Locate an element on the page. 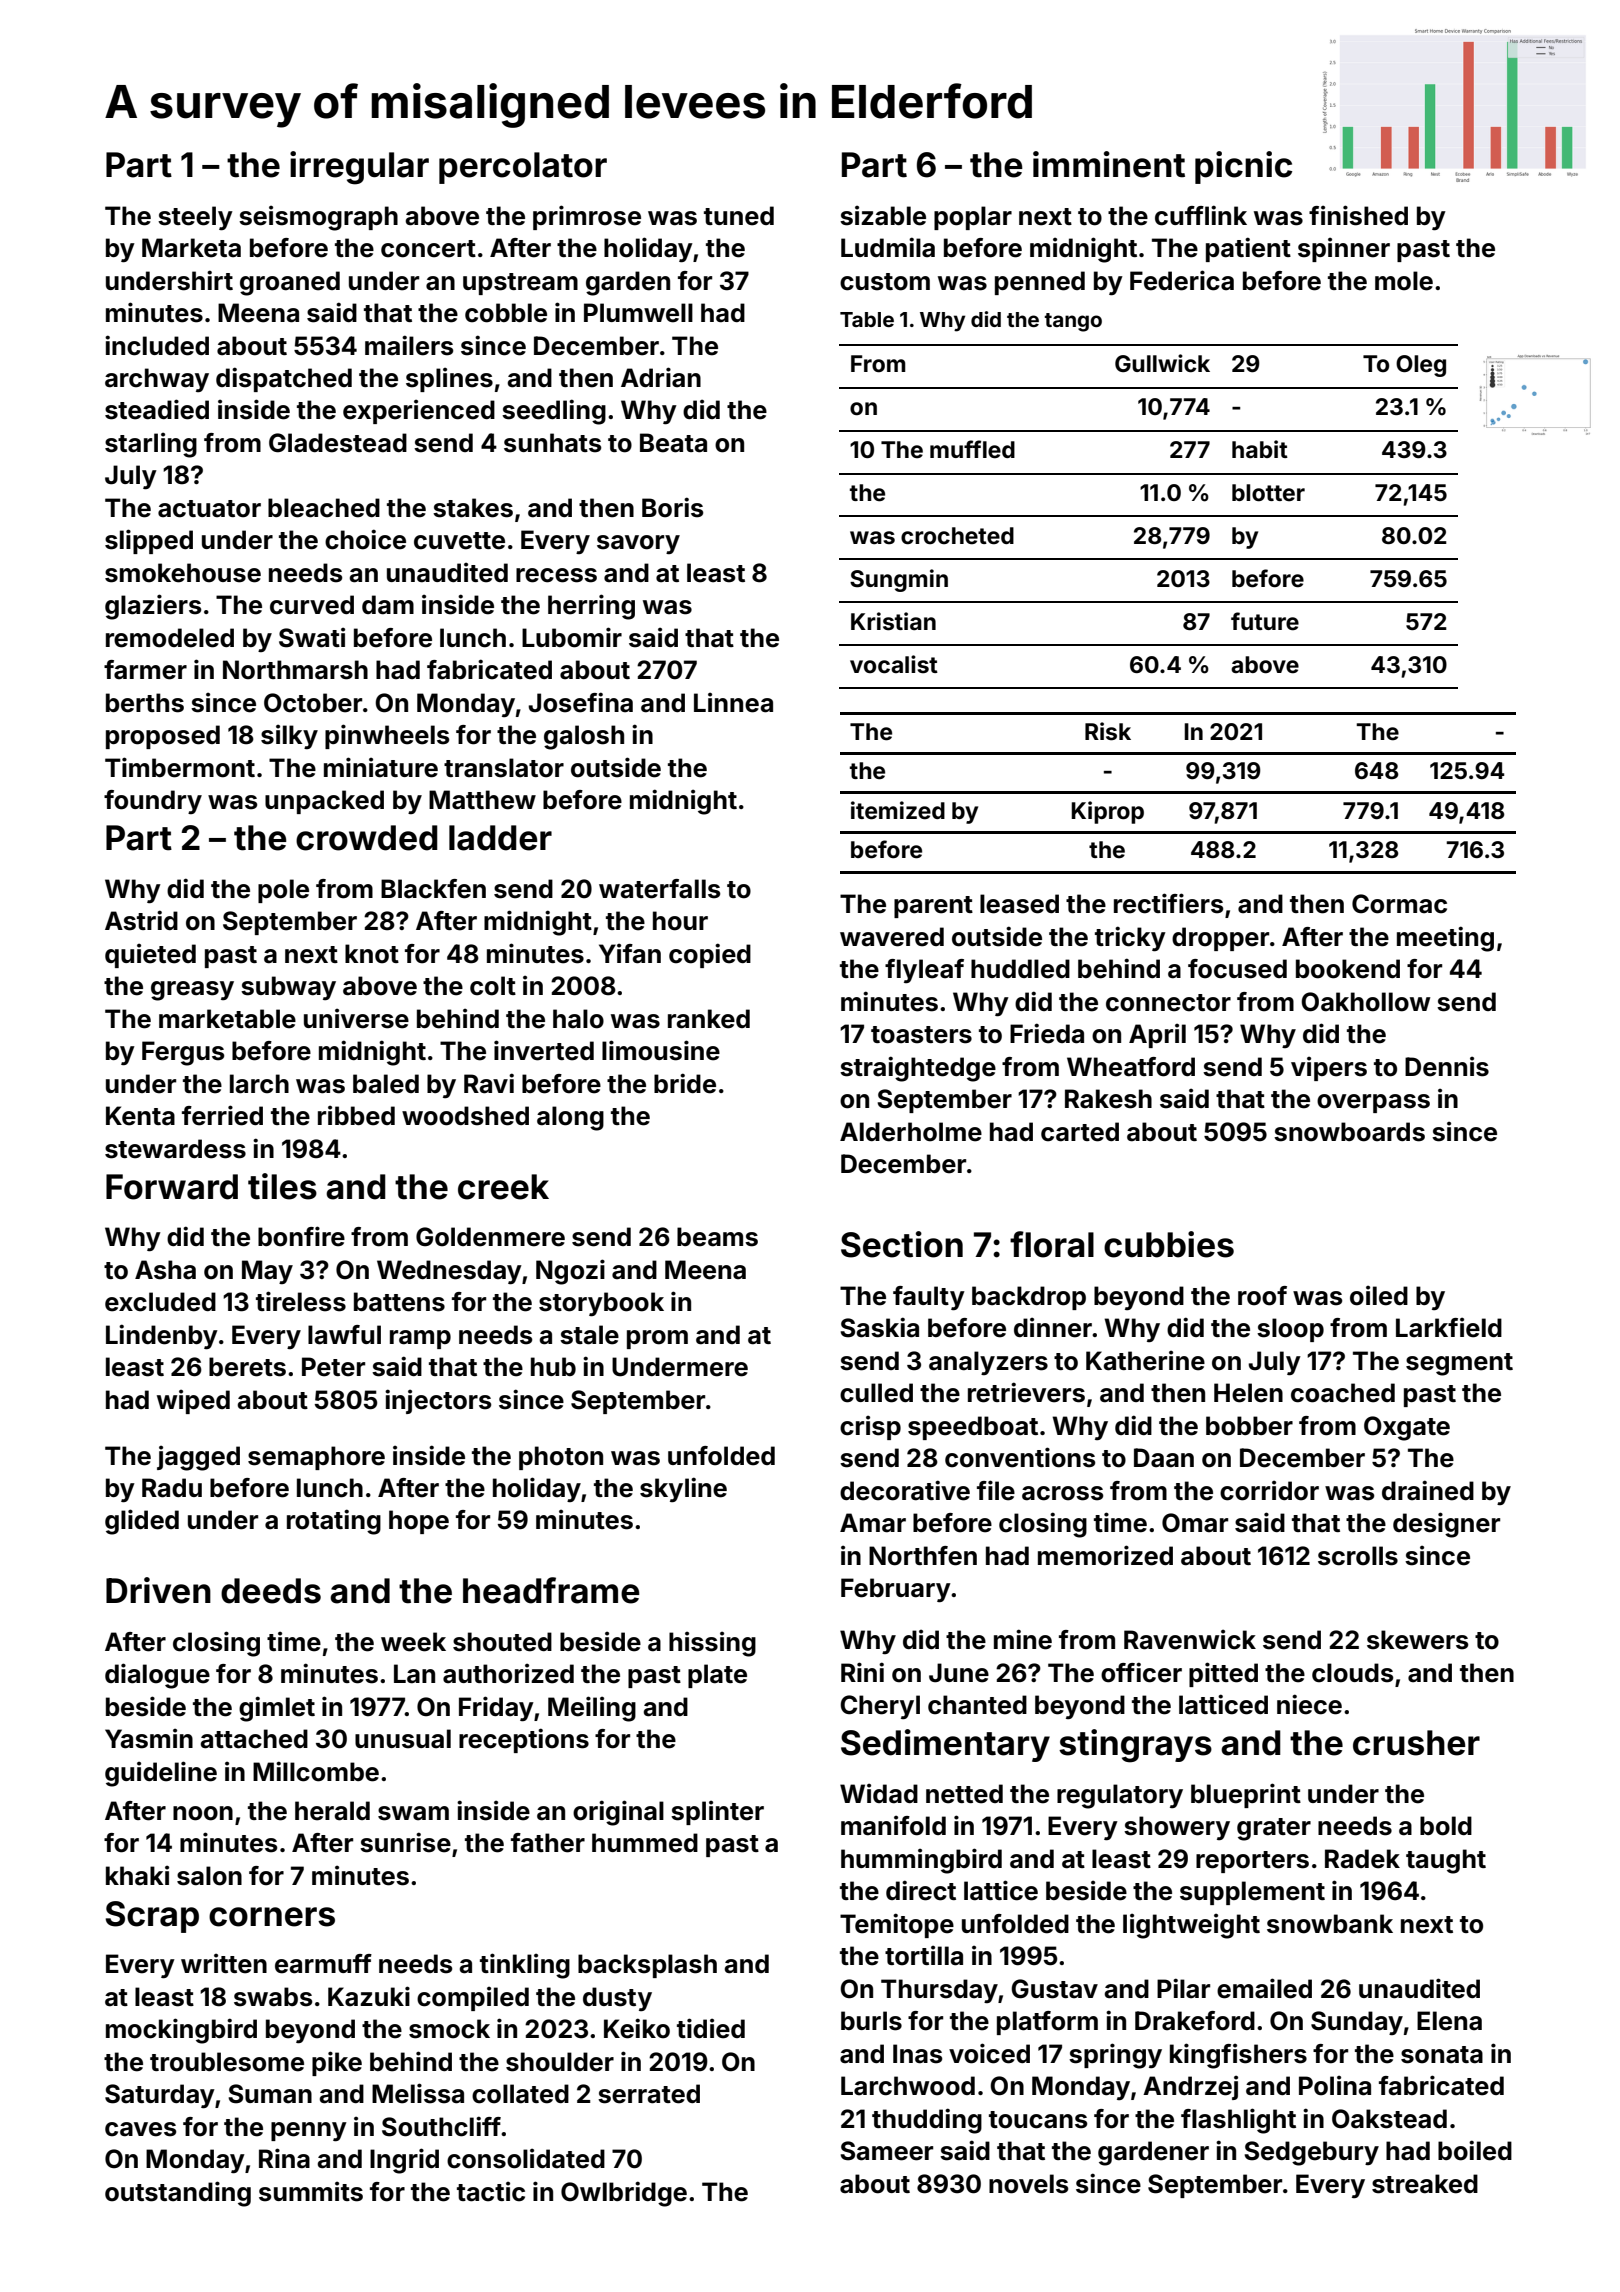 The height and width of the image is (2292, 1620). outstanding is located at coordinates (178, 2194).
